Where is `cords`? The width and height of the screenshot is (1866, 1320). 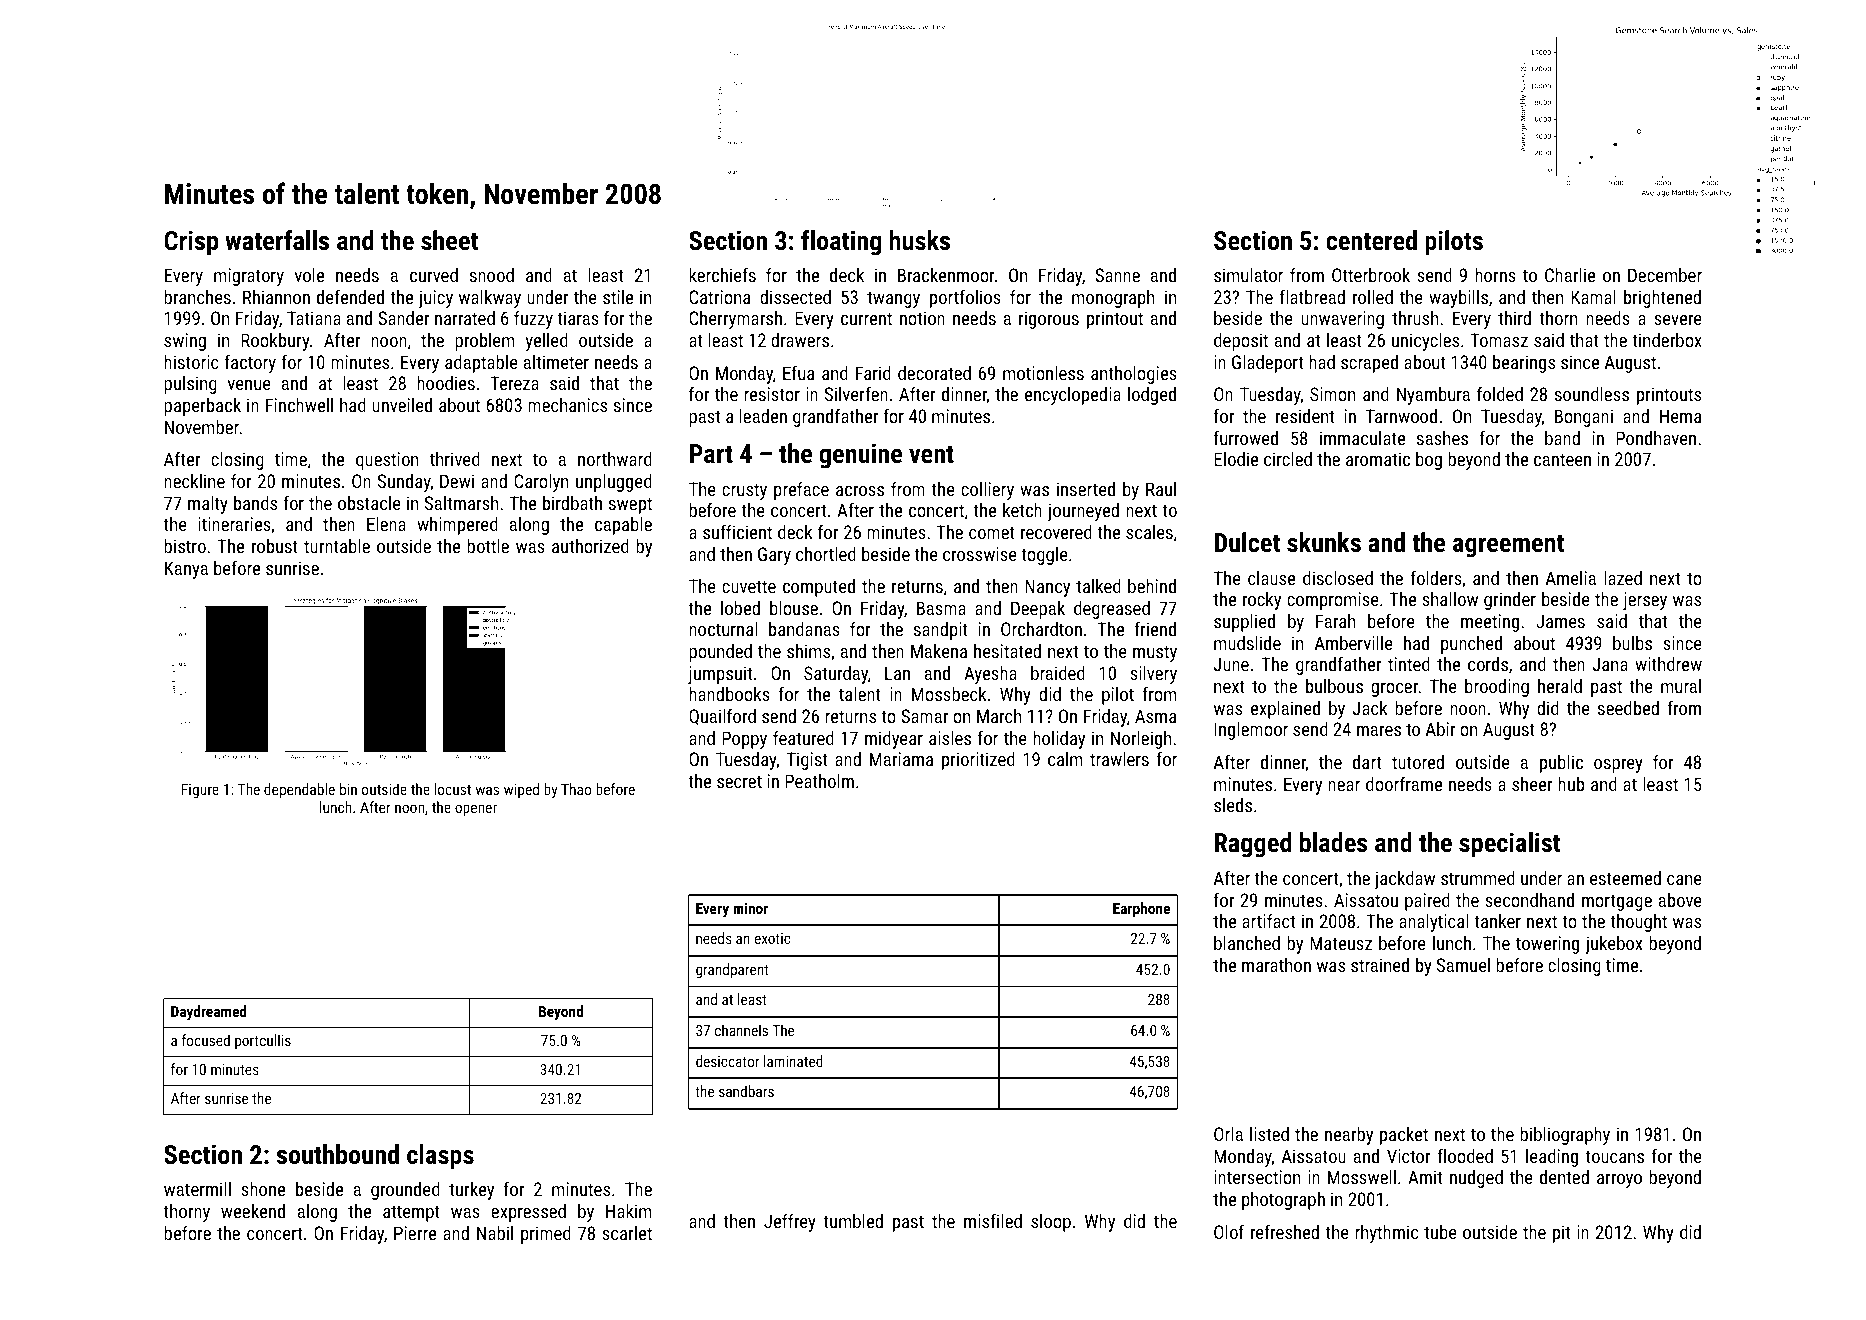
cords is located at coordinates (1488, 664).
